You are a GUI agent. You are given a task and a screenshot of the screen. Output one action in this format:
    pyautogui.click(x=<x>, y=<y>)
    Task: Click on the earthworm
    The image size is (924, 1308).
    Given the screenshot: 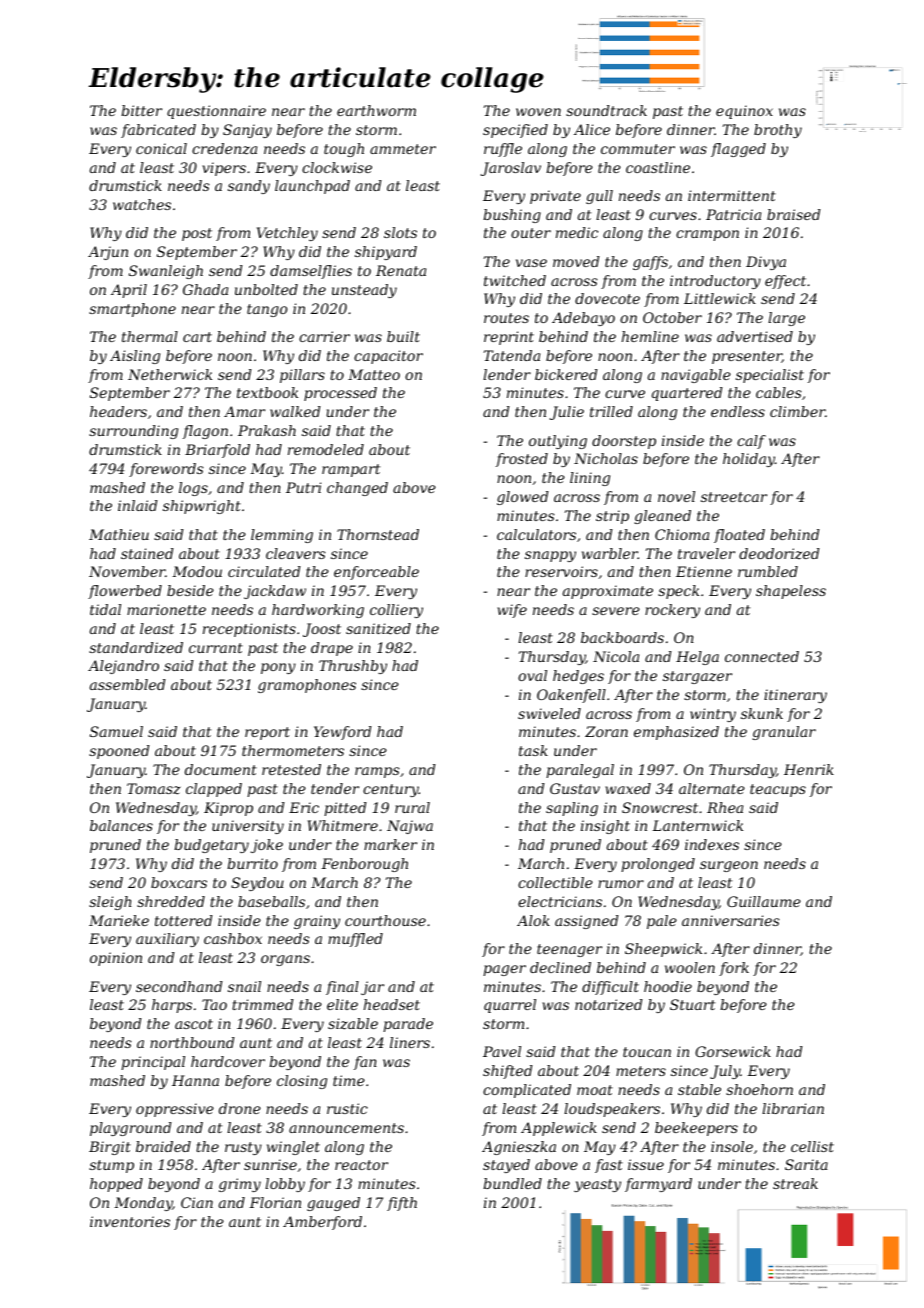 What is the action you would take?
    pyautogui.click(x=376, y=110)
